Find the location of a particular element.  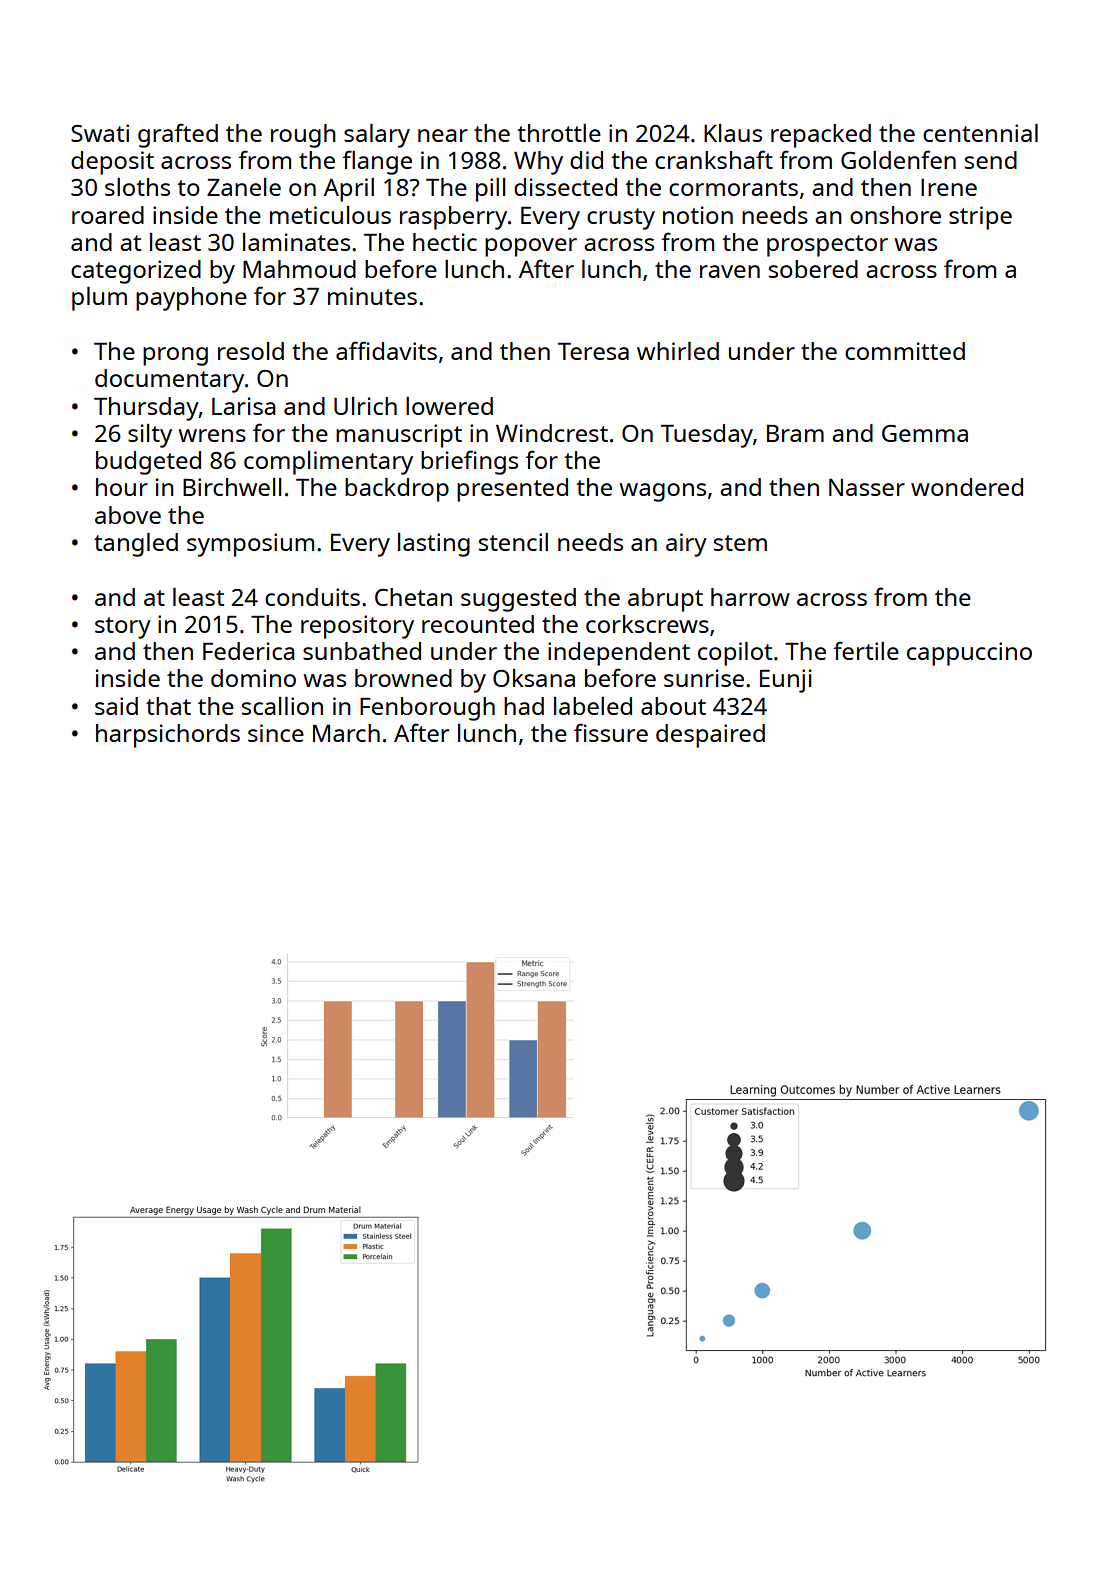

categorized is located at coordinates (136, 272).
